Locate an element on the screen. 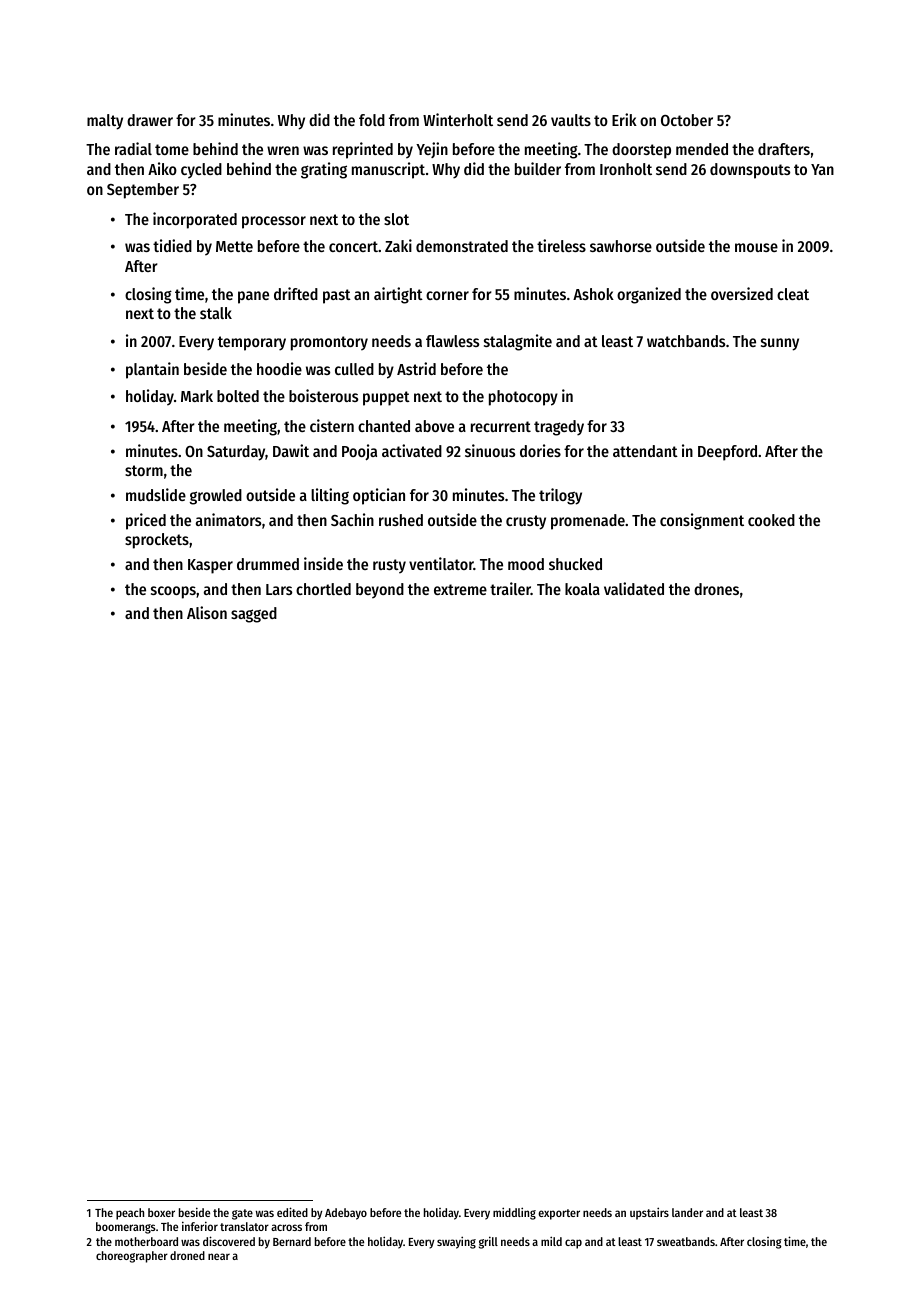  wren is located at coordinates (283, 150).
